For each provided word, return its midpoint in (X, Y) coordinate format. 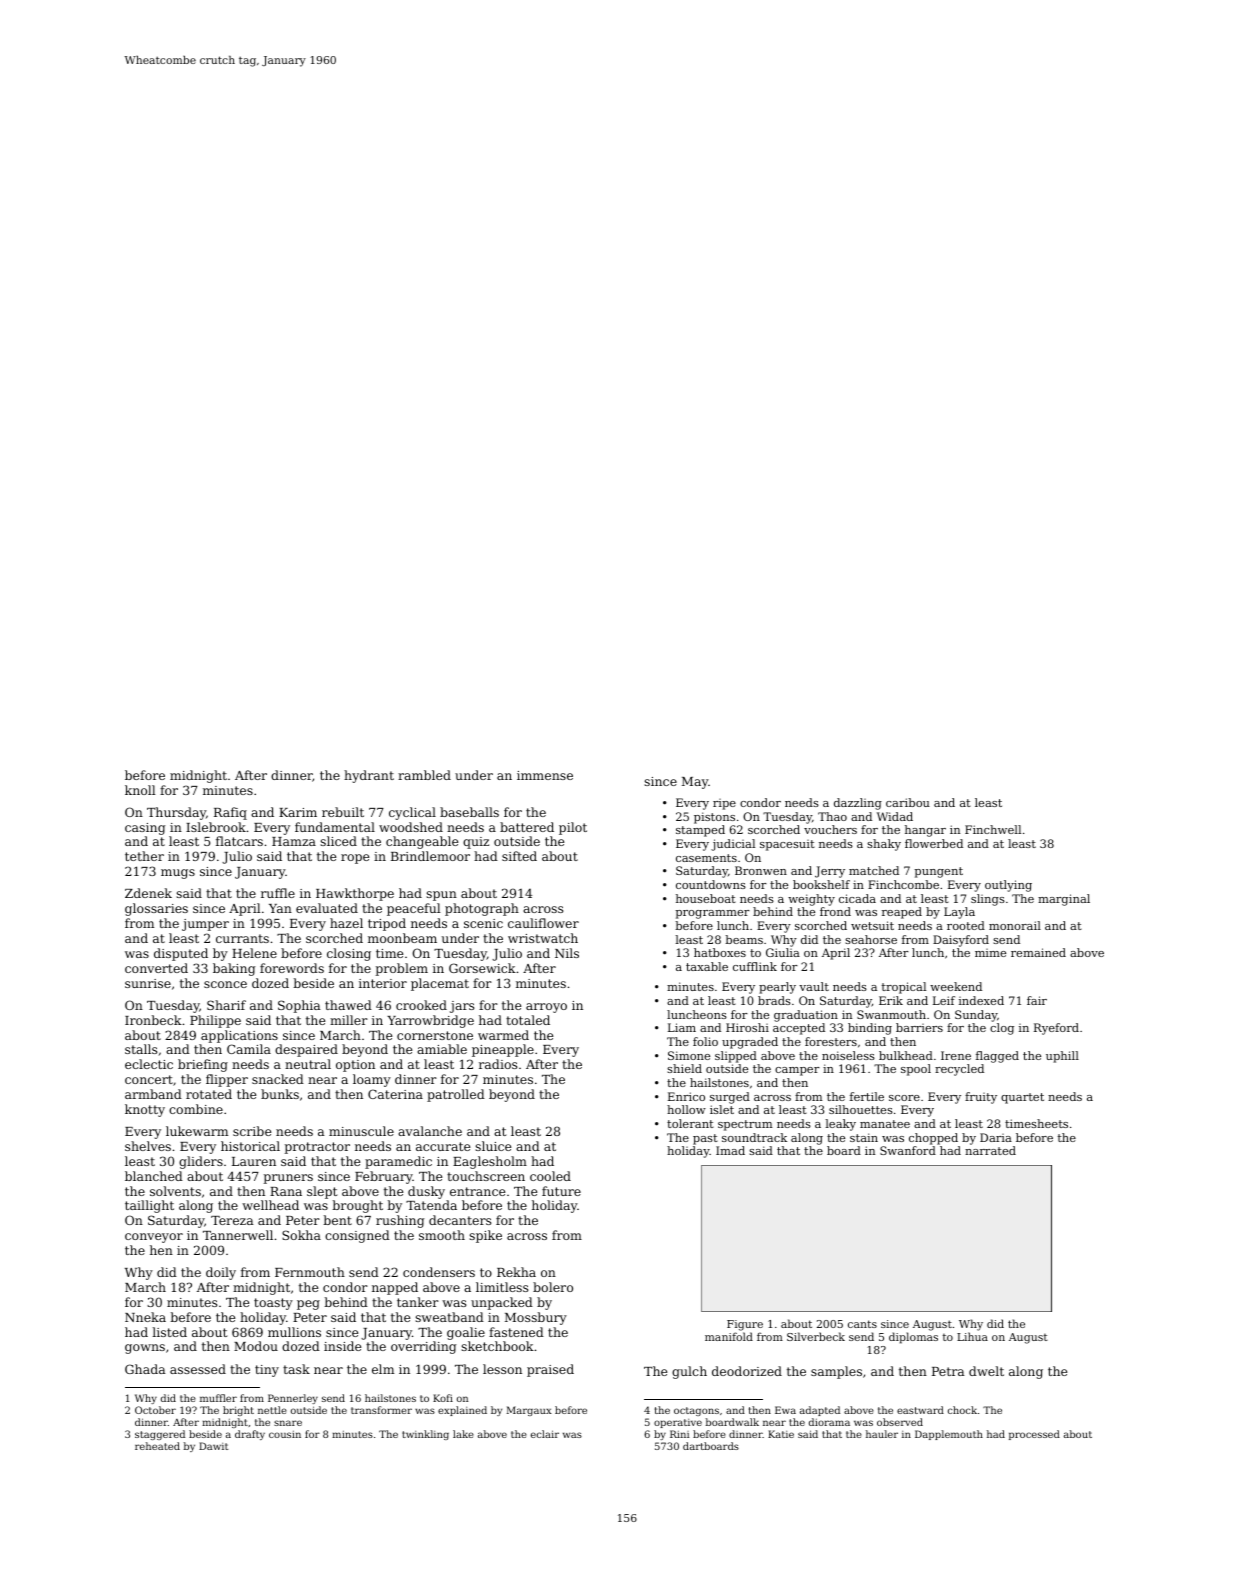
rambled (424, 775)
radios (498, 1064)
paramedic (398, 1162)
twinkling (425, 1435)
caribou (908, 802)
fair (1037, 1000)
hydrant (369, 776)
